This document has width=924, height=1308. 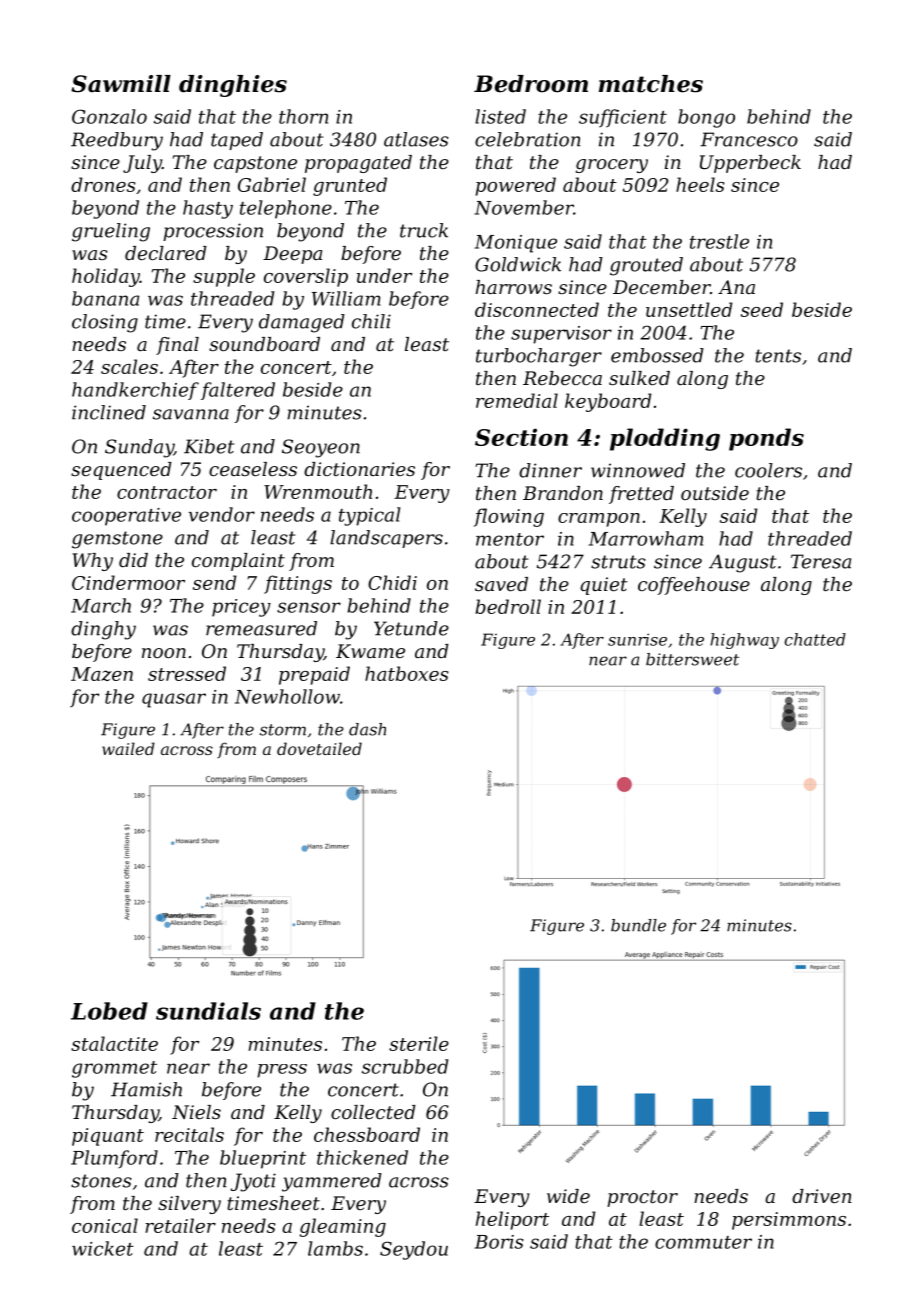 I want to click on Seydou, so click(x=414, y=1250).
